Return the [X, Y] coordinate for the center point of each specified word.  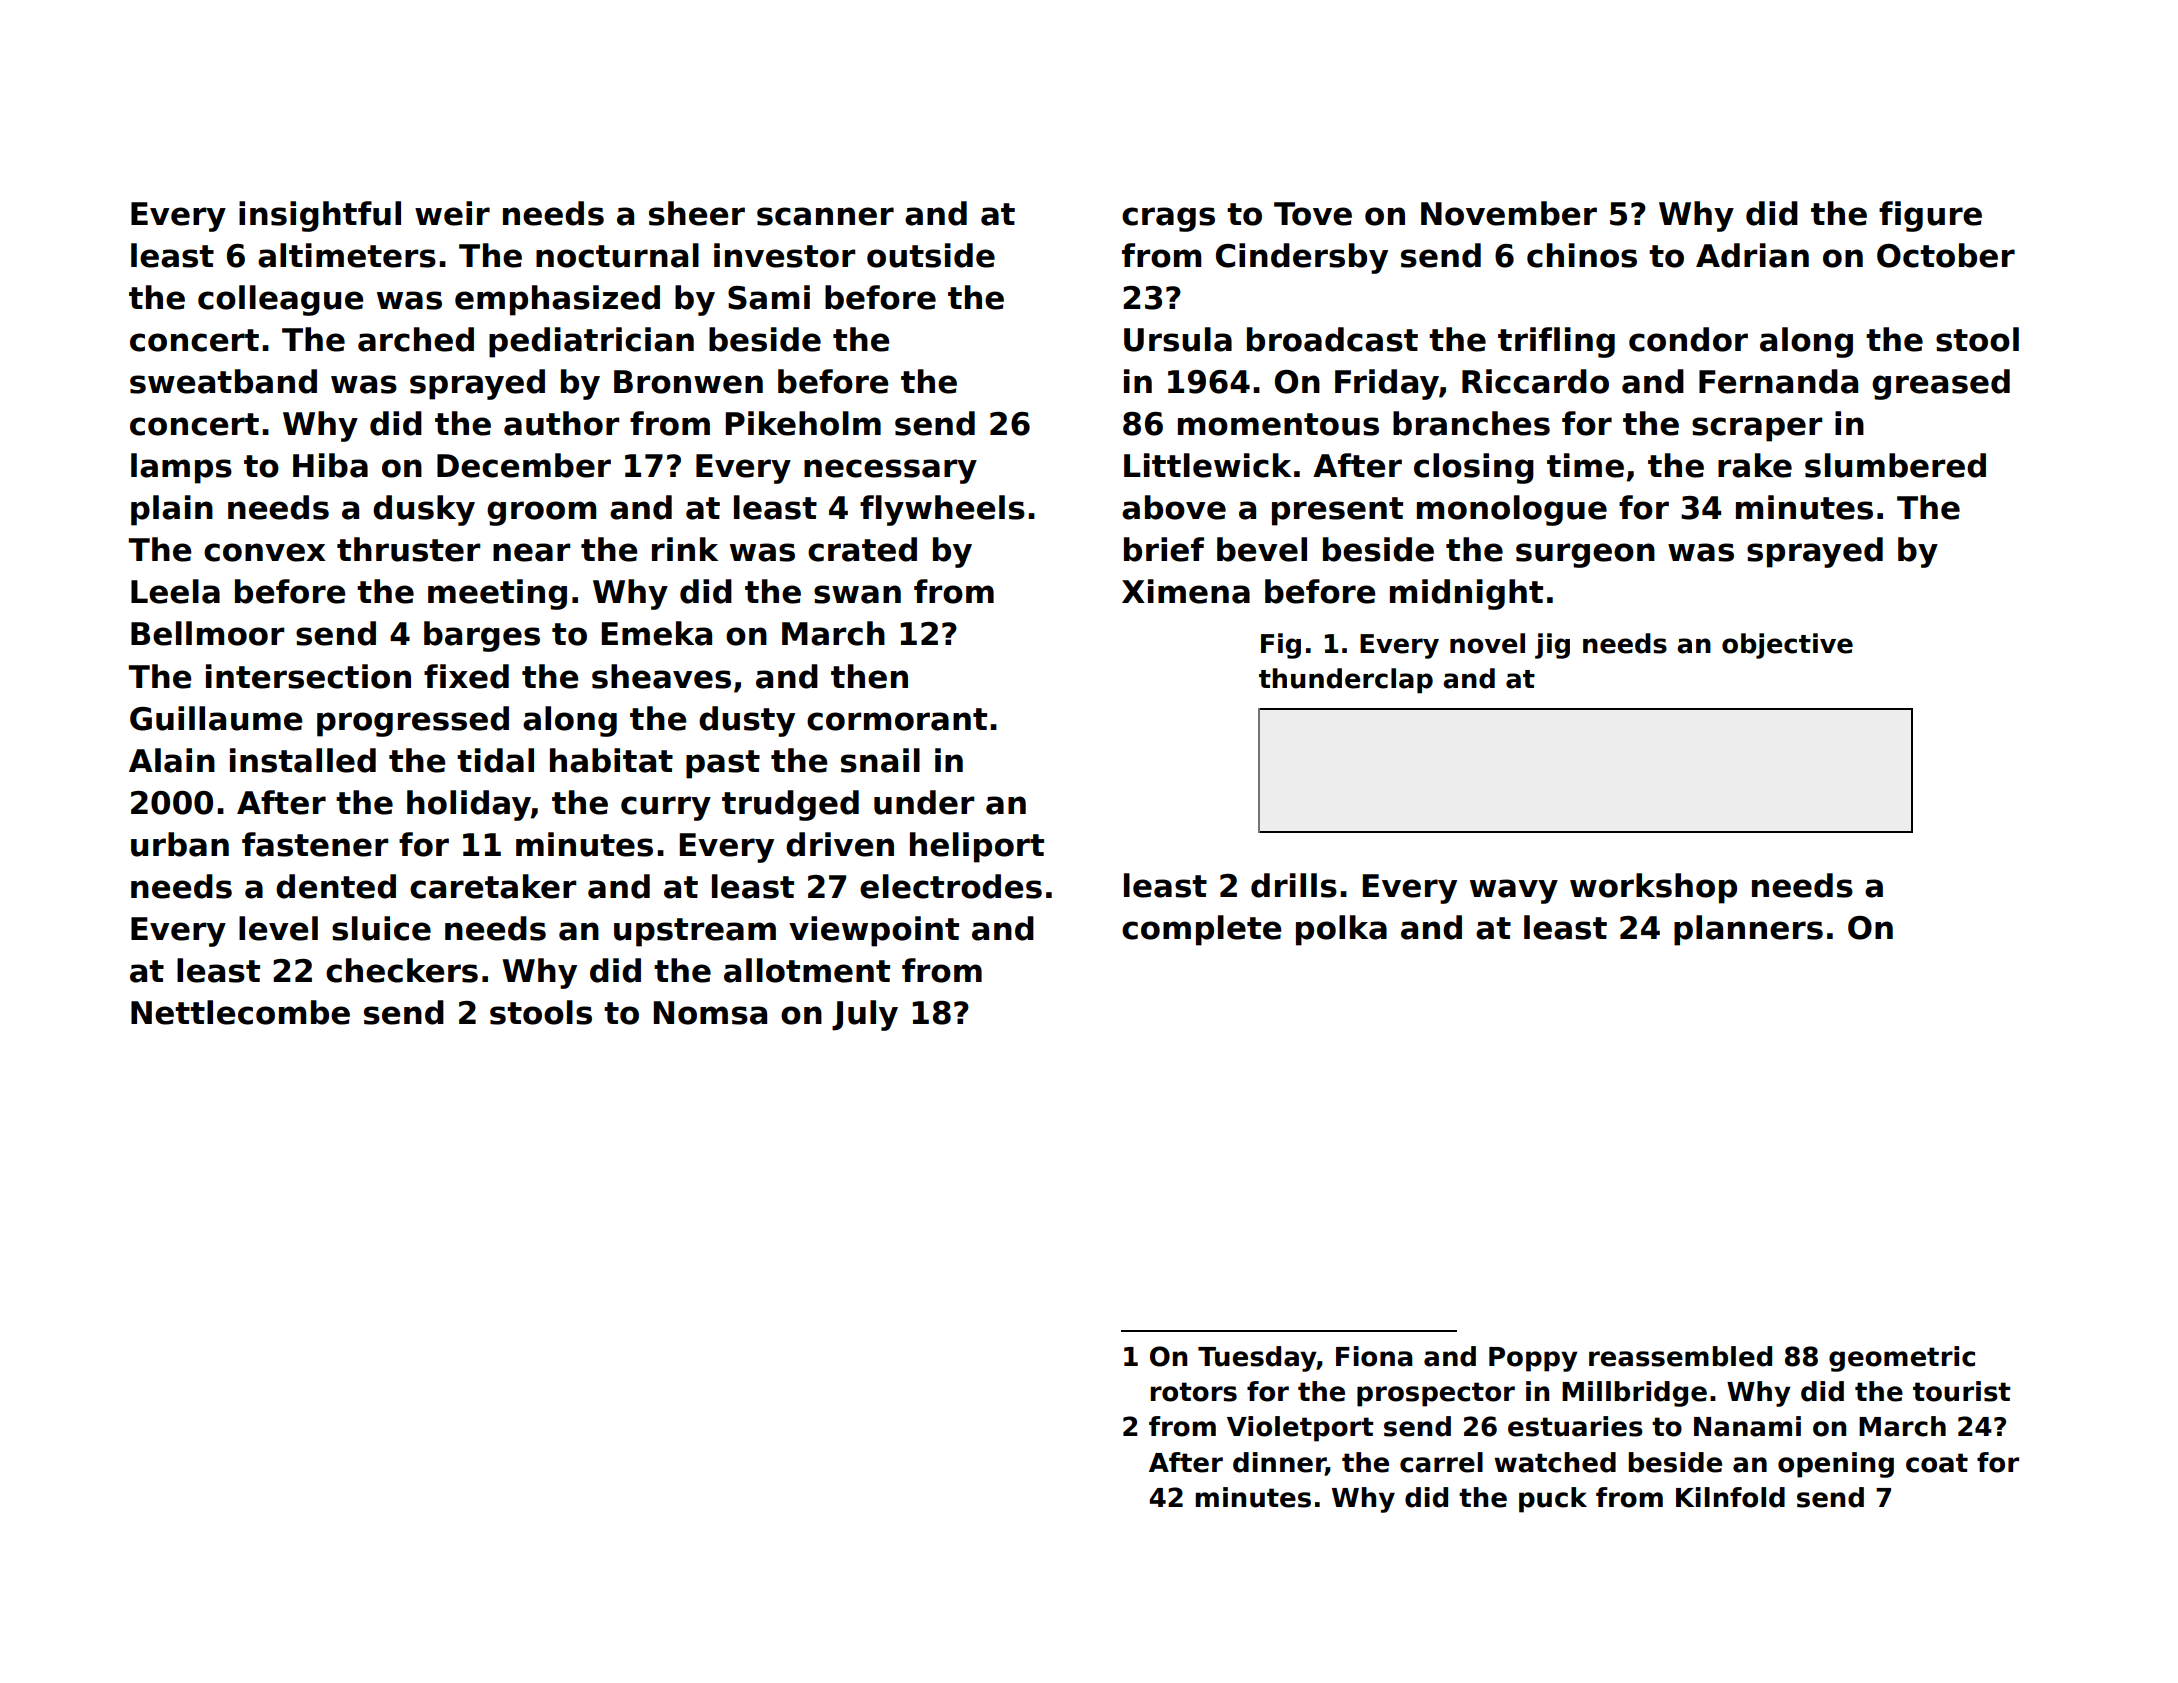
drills [1294, 885]
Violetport [1300, 1429]
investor [785, 255]
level [278, 928]
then [869, 676]
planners [1748, 930]
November [1509, 213]
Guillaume [216, 718]
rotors [1194, 1392]
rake [1755, 465]
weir [452, 213]
